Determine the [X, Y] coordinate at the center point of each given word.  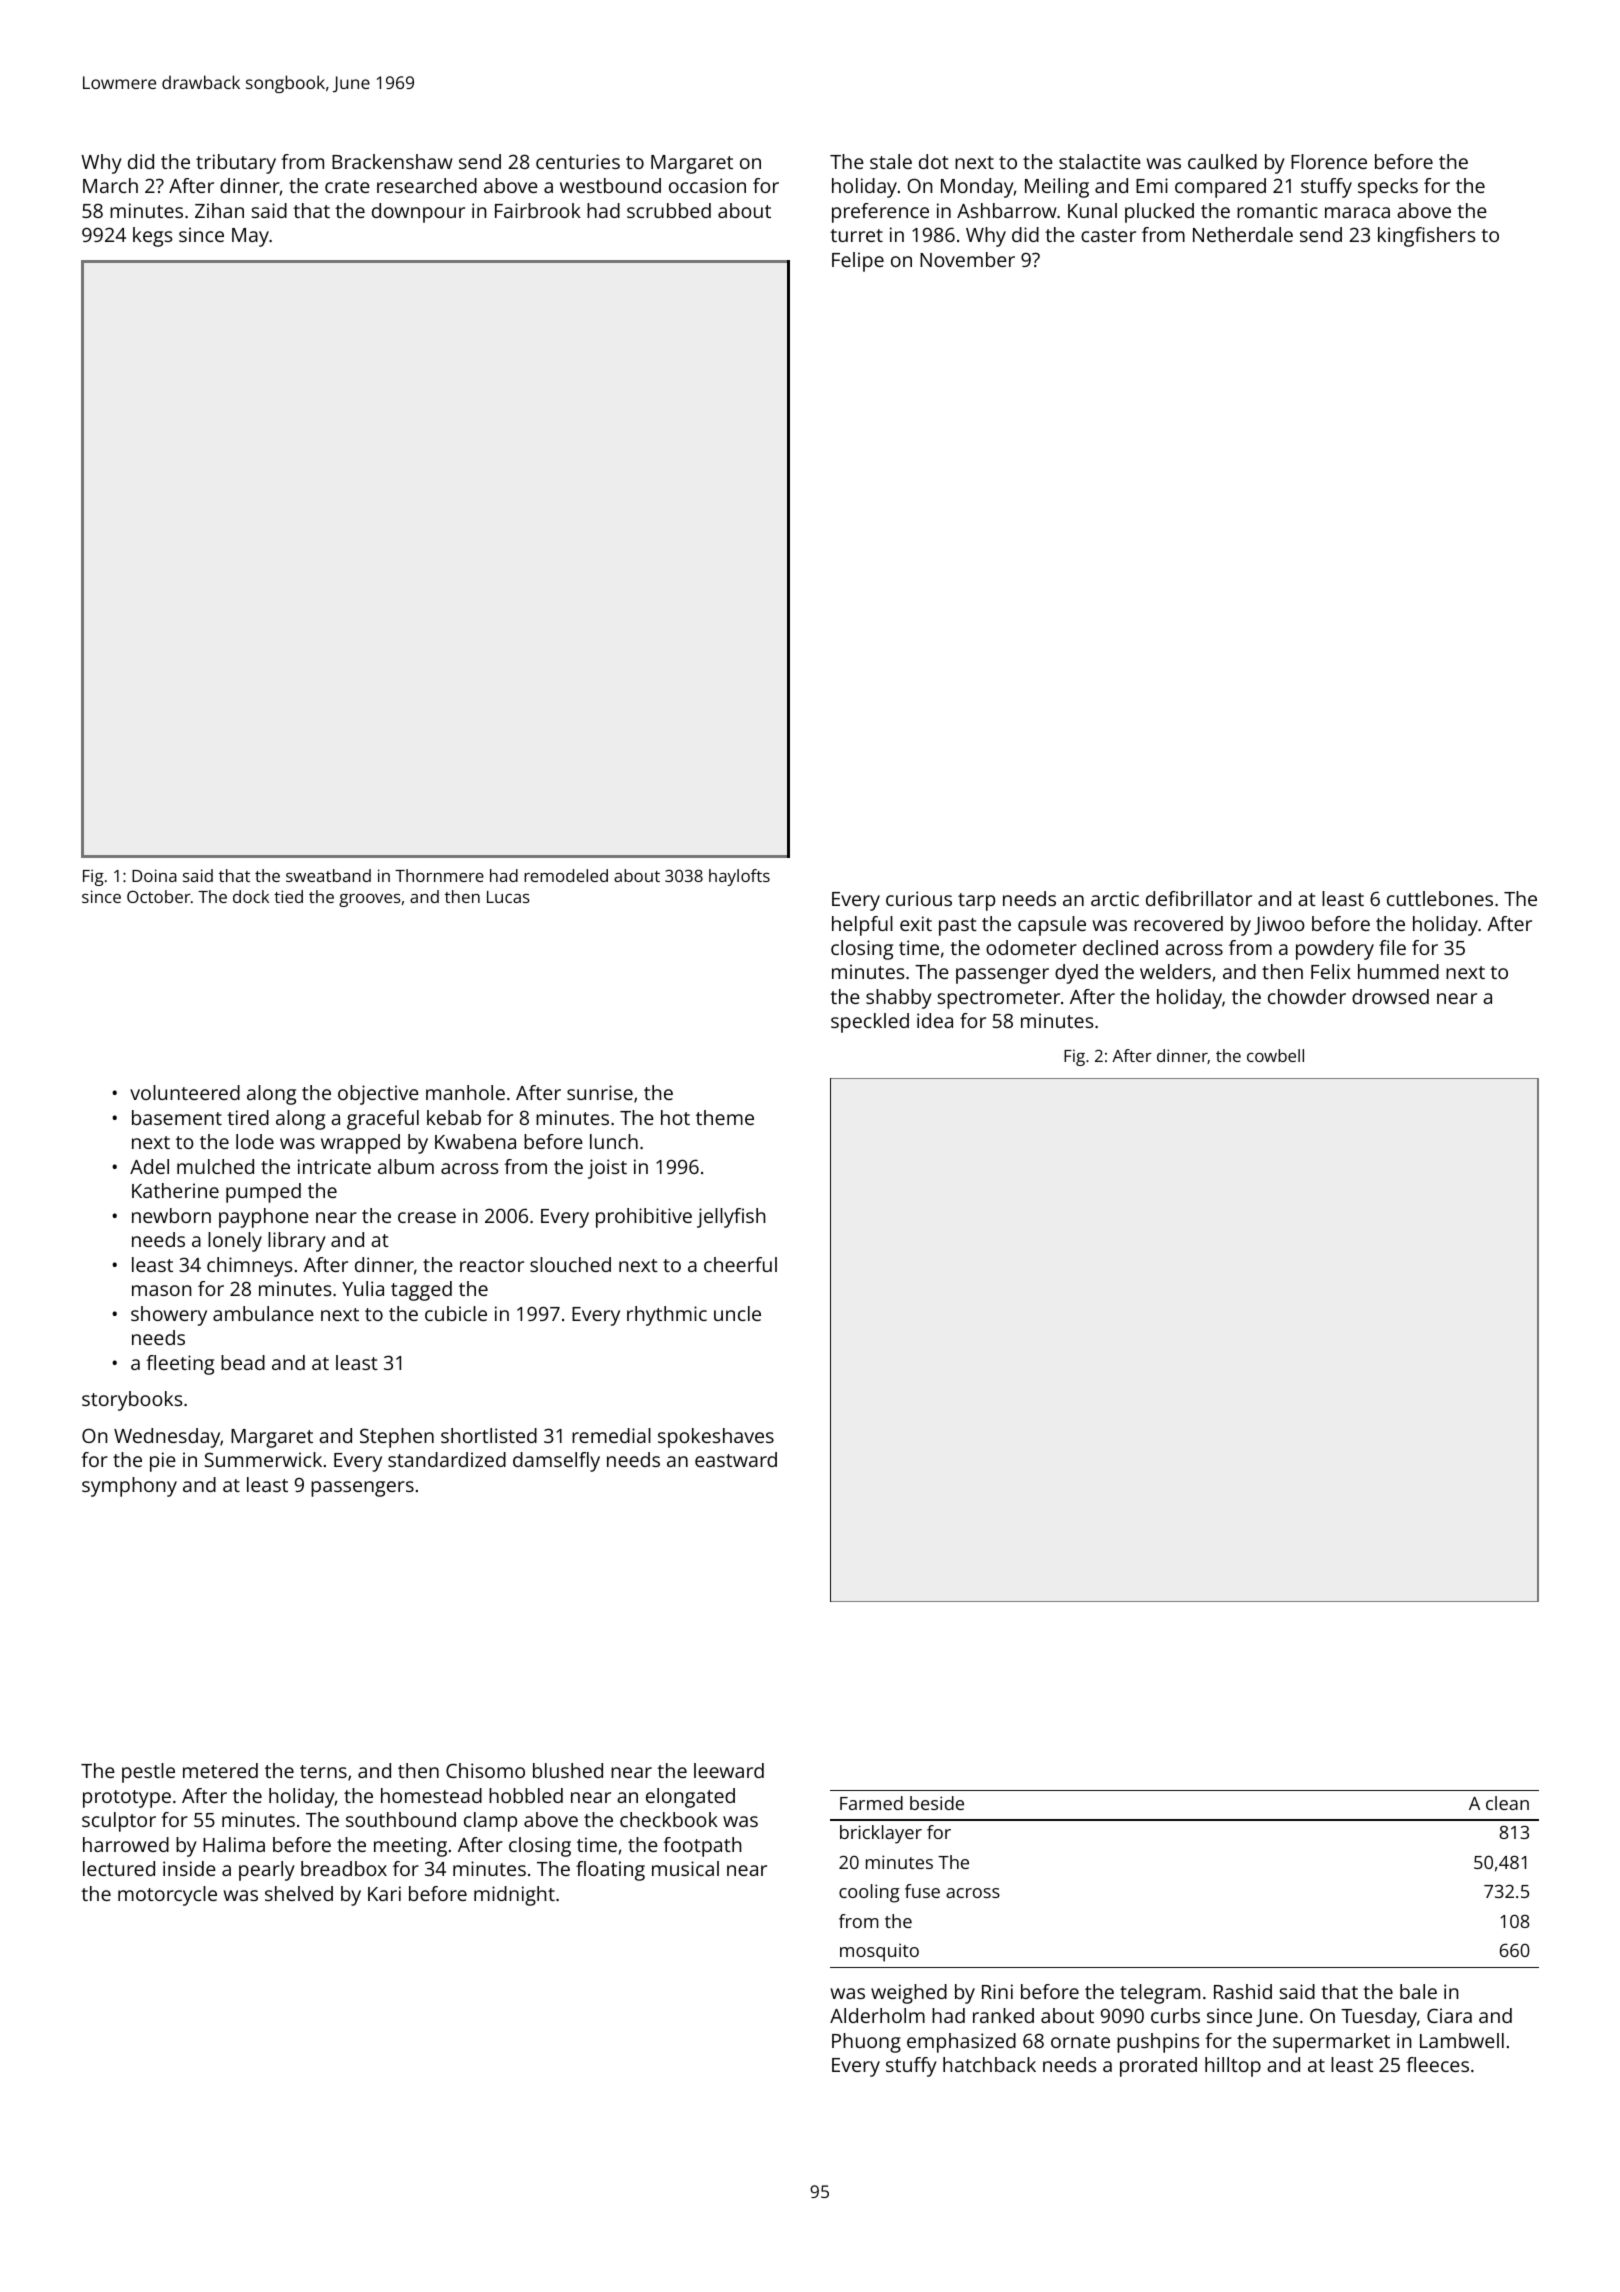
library [297, 1242]
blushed [568, 1770]
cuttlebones [1440, 898]
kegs [152, 237]
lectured [119, 1868]
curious [919, 898]
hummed [1398, 971]
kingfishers [1426, 237]
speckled [870, 1023]
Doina [154, 875]
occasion [707, 185]
